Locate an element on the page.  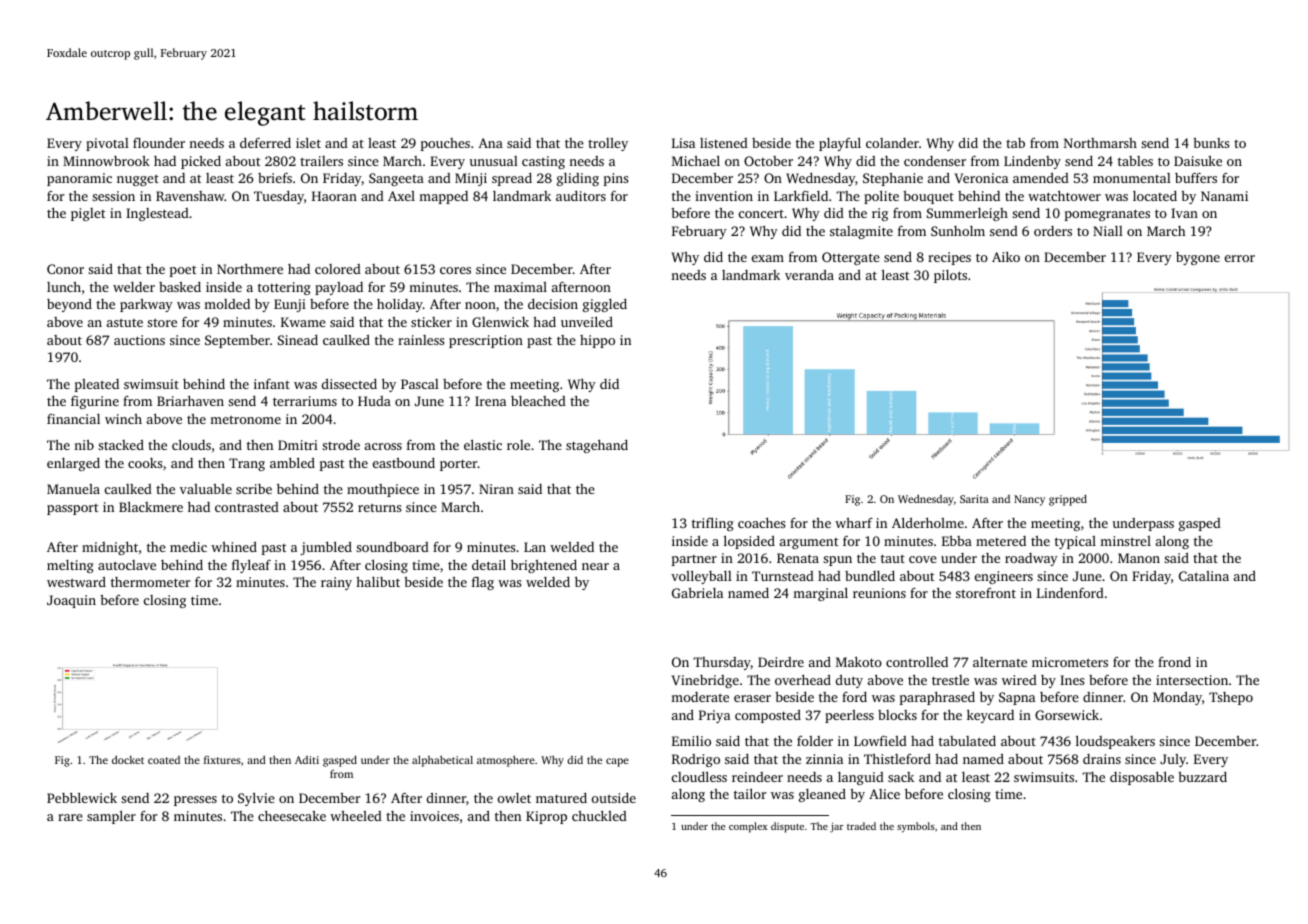
maximal is located at coordinates (520, 287).
